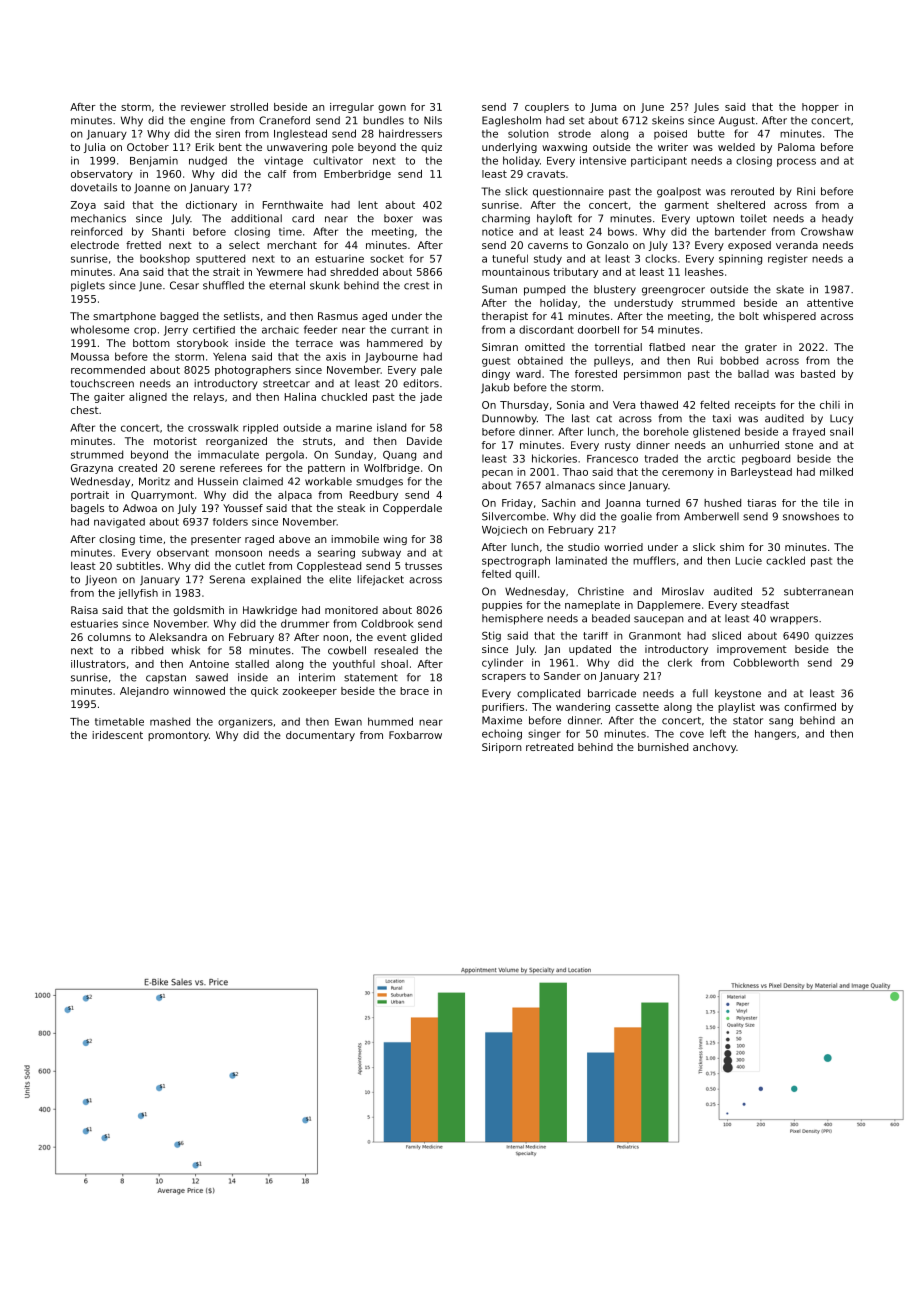 The width and height of the screenshot is (924, 1308). What do you see at coordinates (249, 107) in the screenshot?
I see `strolled` at bounding box center [249, 107].
